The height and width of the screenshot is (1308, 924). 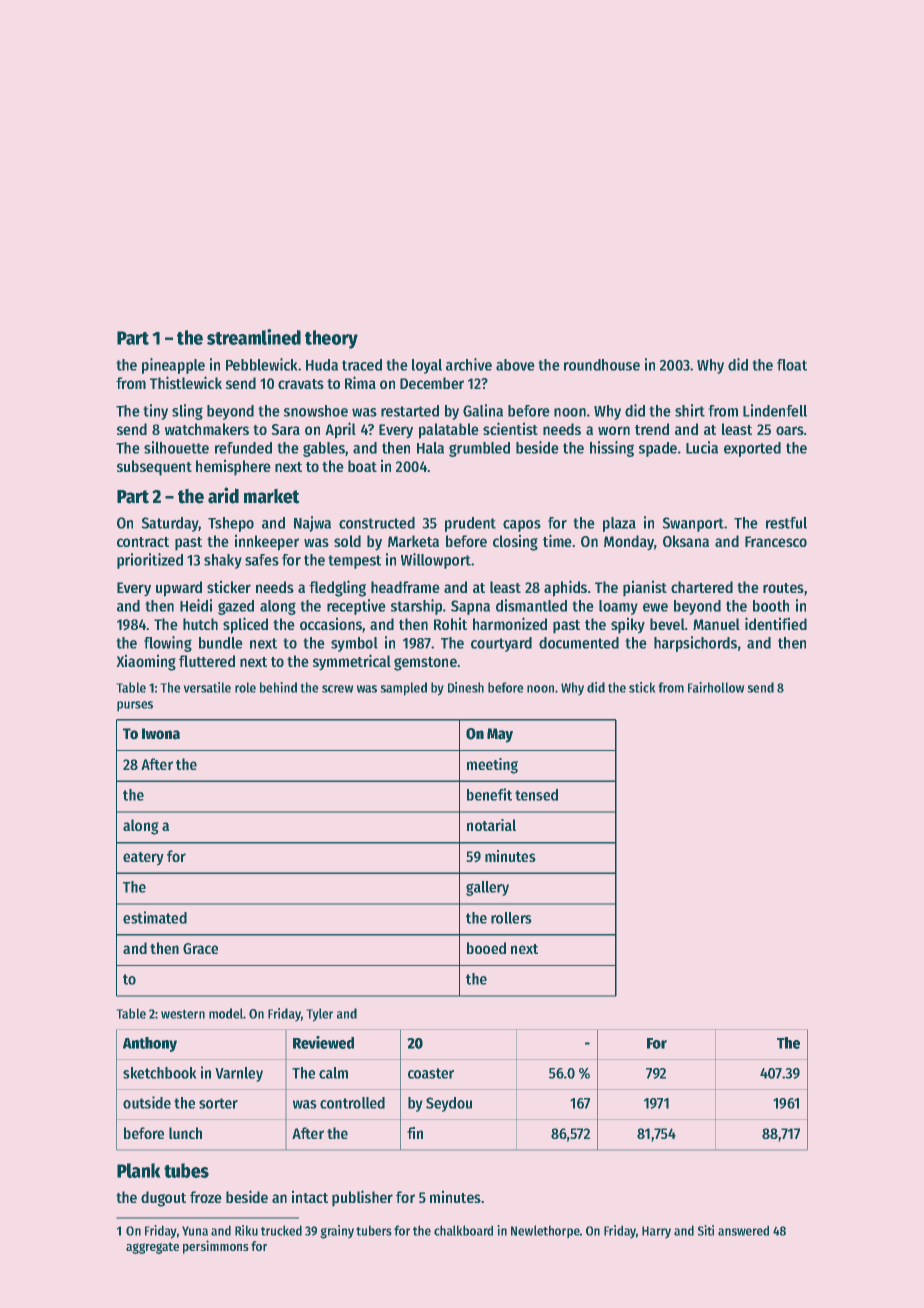 What do you see at coordinates (431, 1073) in the screenshot?
I see `coaster` at bounding box center [431, 1073].
